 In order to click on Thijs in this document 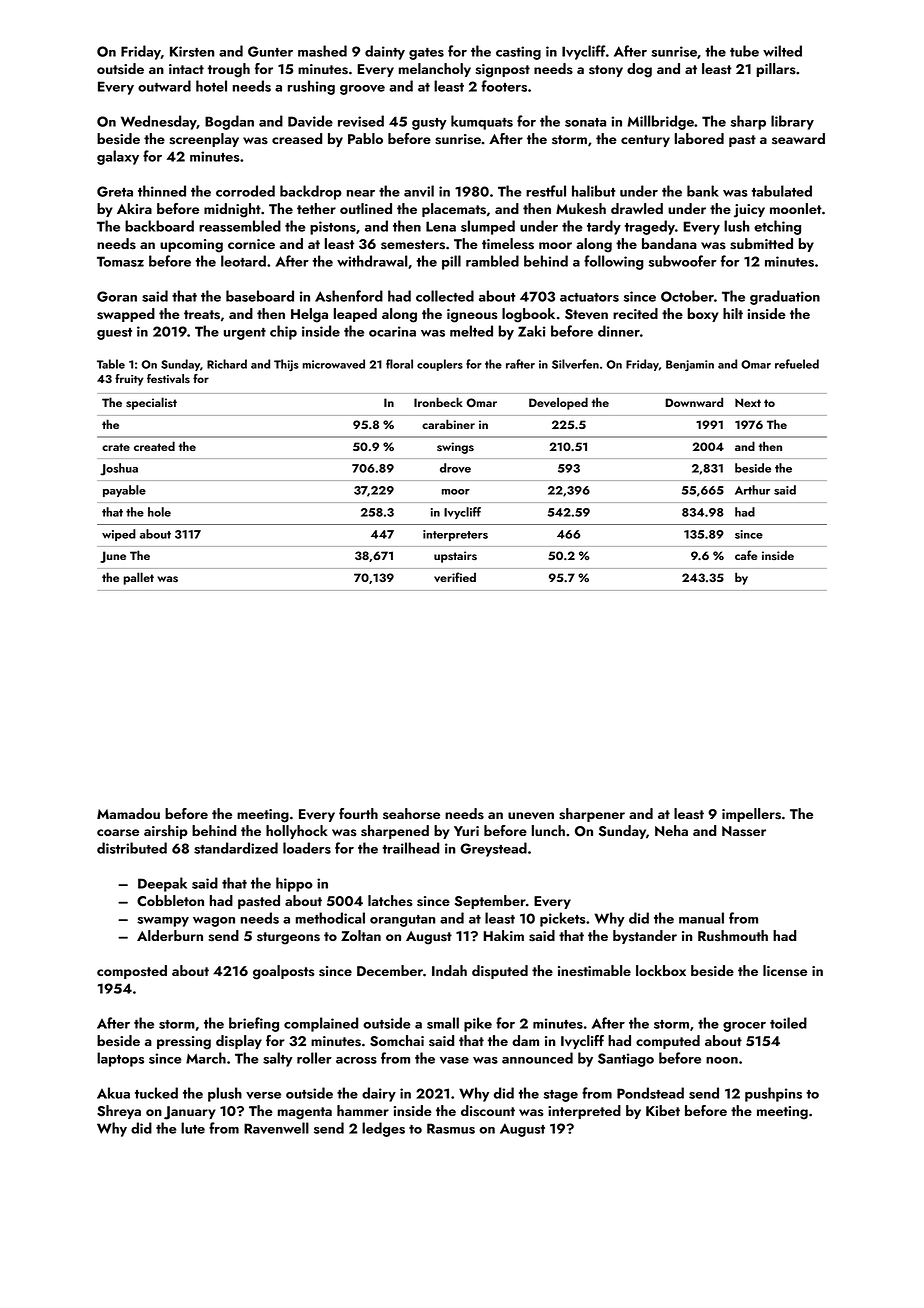, I will do `click(286, 365)`.
